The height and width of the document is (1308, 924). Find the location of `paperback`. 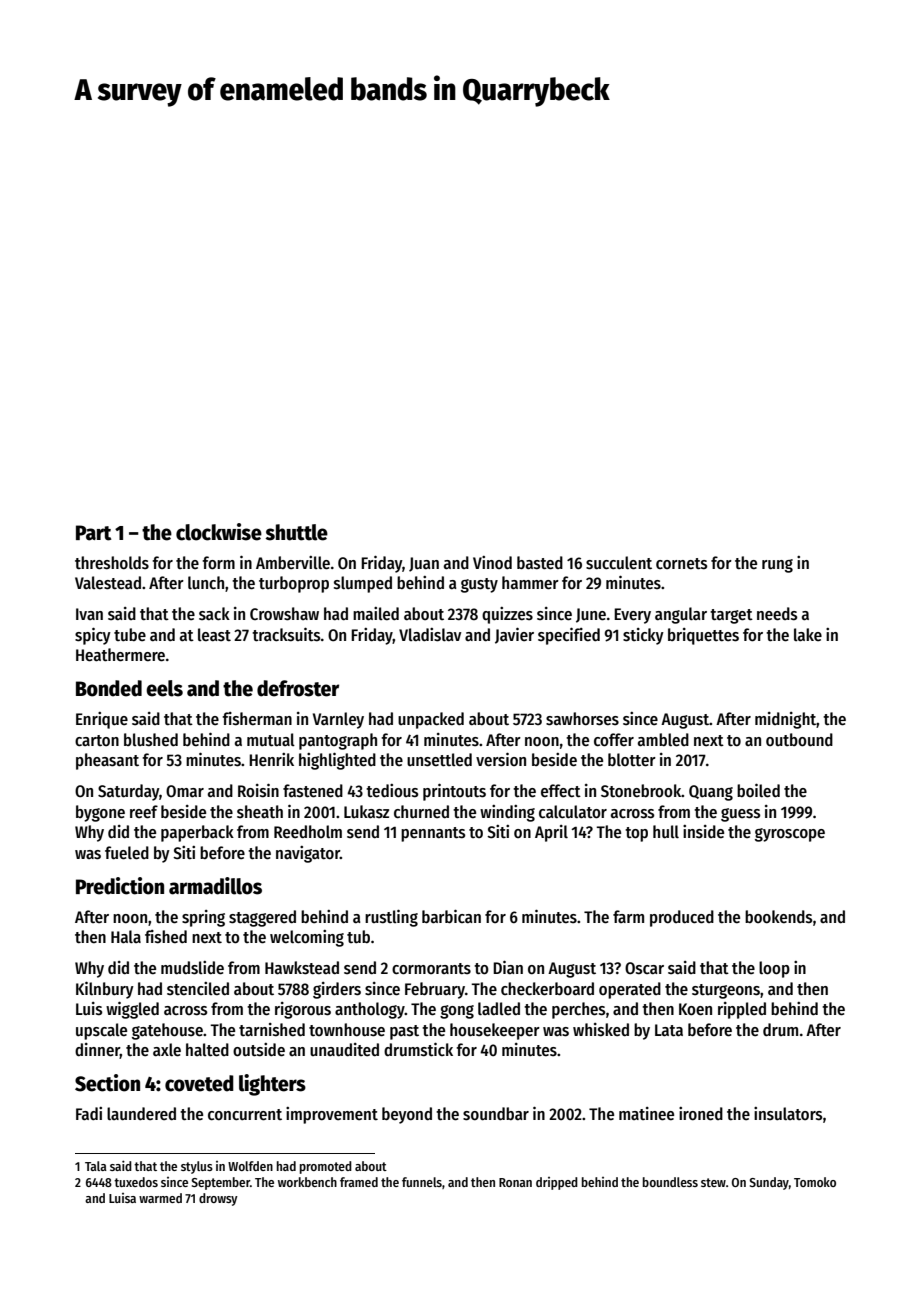

paperback is located at coordinates (197, 833).
